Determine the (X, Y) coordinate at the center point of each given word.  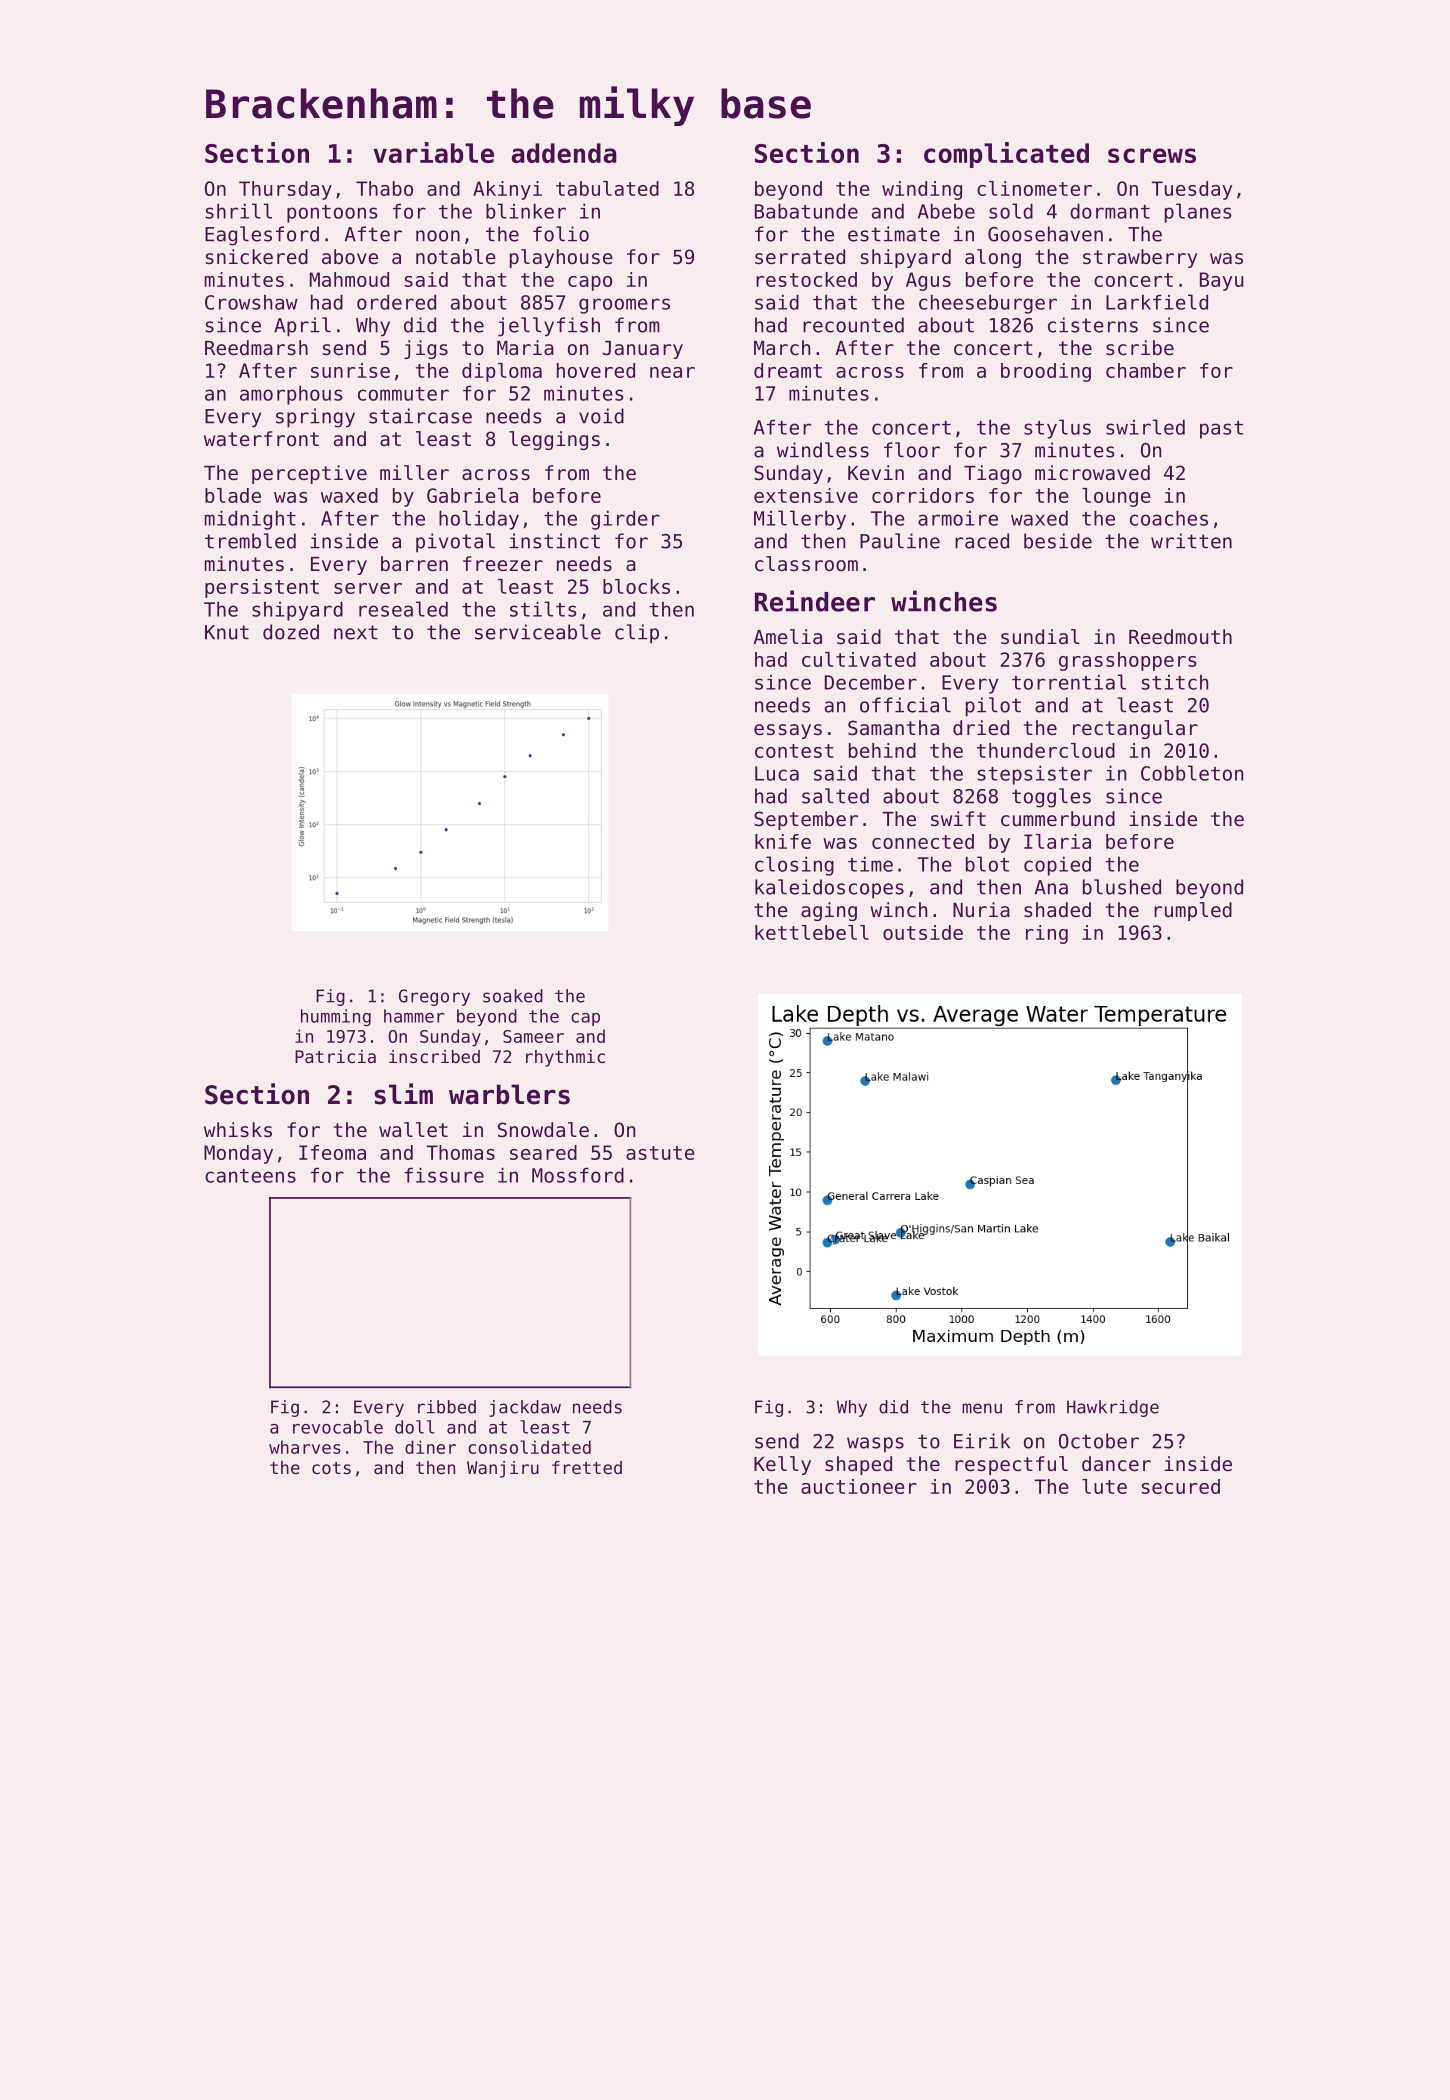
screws (1152, 155)
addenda (564, 153)
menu (982, 1408)
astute (660, 1153)
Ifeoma (332, 1152)
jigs (426, 349)
